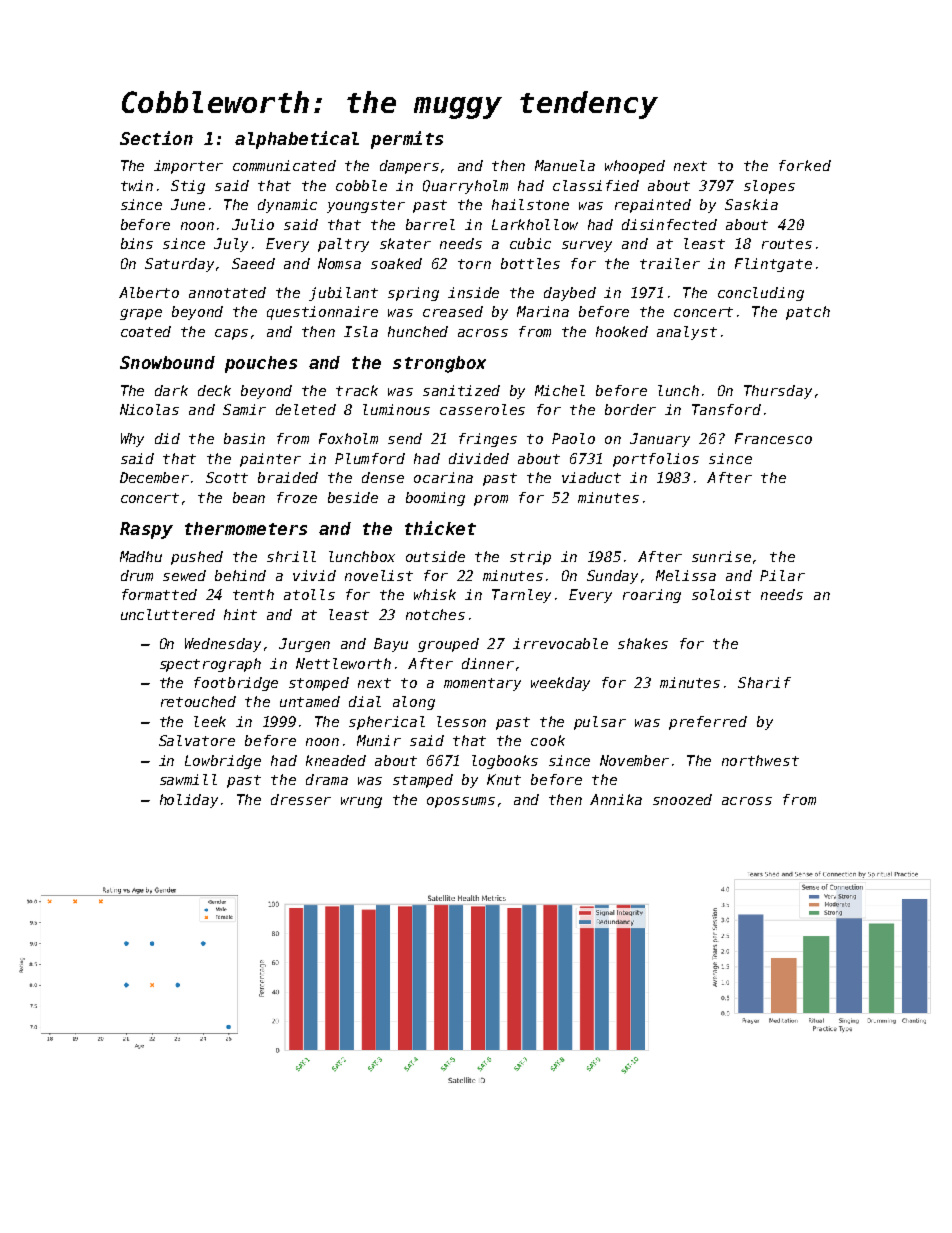 This screenshot has width=952, height=1233. Describe the element at coordinates (149, 292) in the screenshot. I see `Alberto` at that location.
